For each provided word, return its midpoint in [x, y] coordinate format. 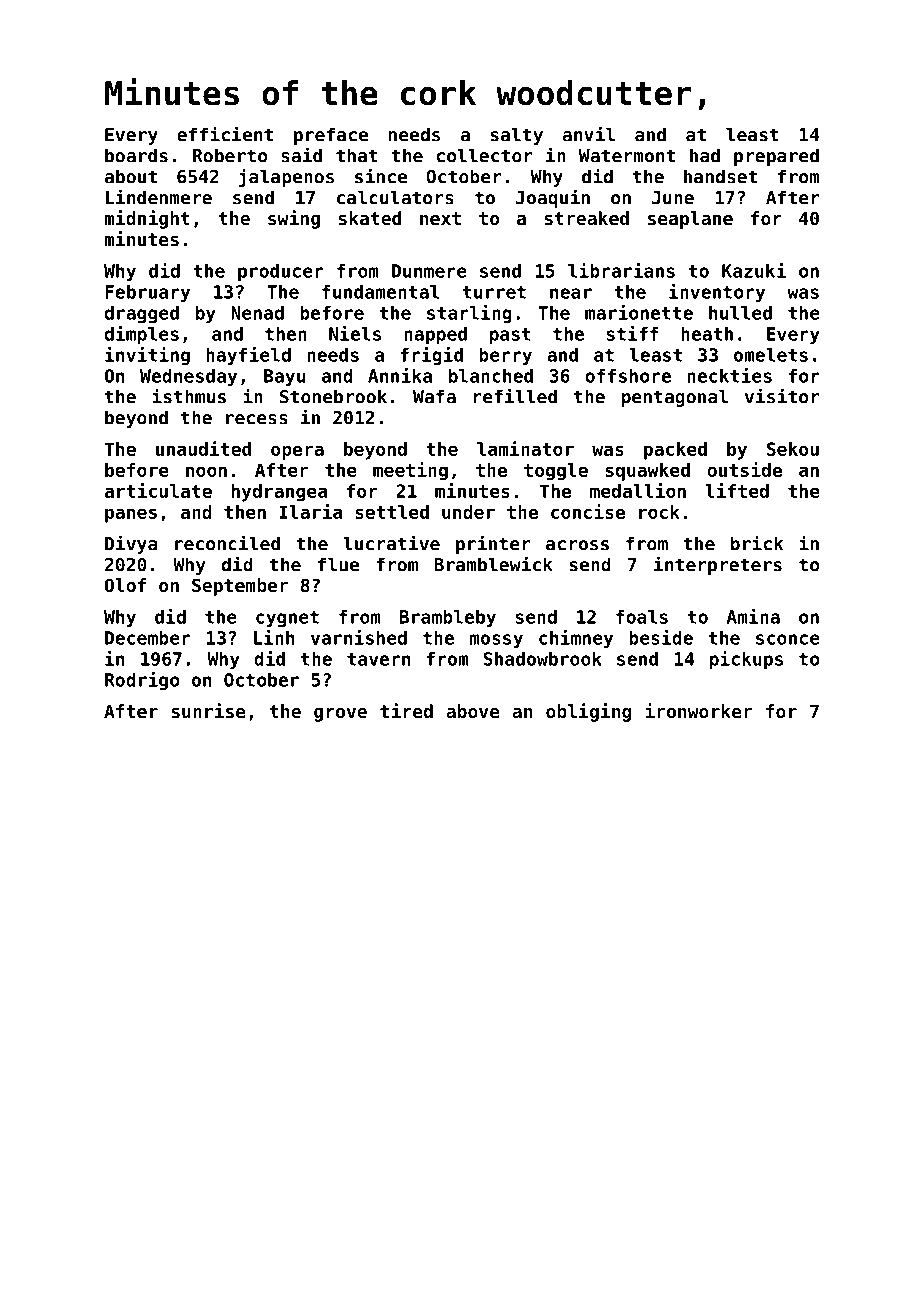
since [381, 176]
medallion [638, 490]
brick [757, 543]
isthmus [189, 396]
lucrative [391, 543]
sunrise [209, 710]
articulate [158, 490]
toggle [556, 472]
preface [331, 136]
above [473, 711]
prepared [776, 157]
